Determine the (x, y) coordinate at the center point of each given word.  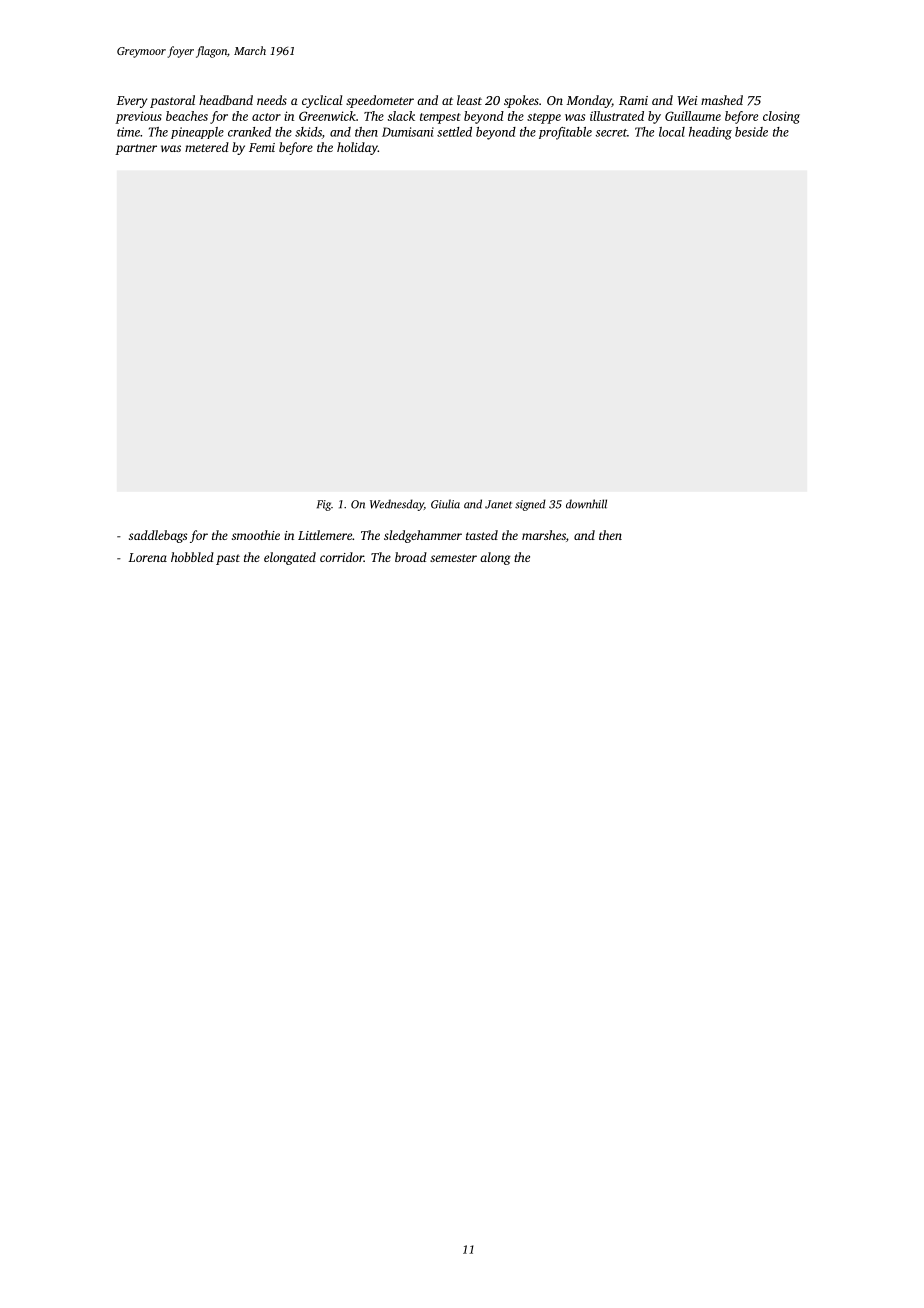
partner (136, 149)
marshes (544, 535)
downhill (586, 504)
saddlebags (158, 536)
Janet (498, 504)
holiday (357, 148)
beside (751, 132)
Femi (262, 147)
